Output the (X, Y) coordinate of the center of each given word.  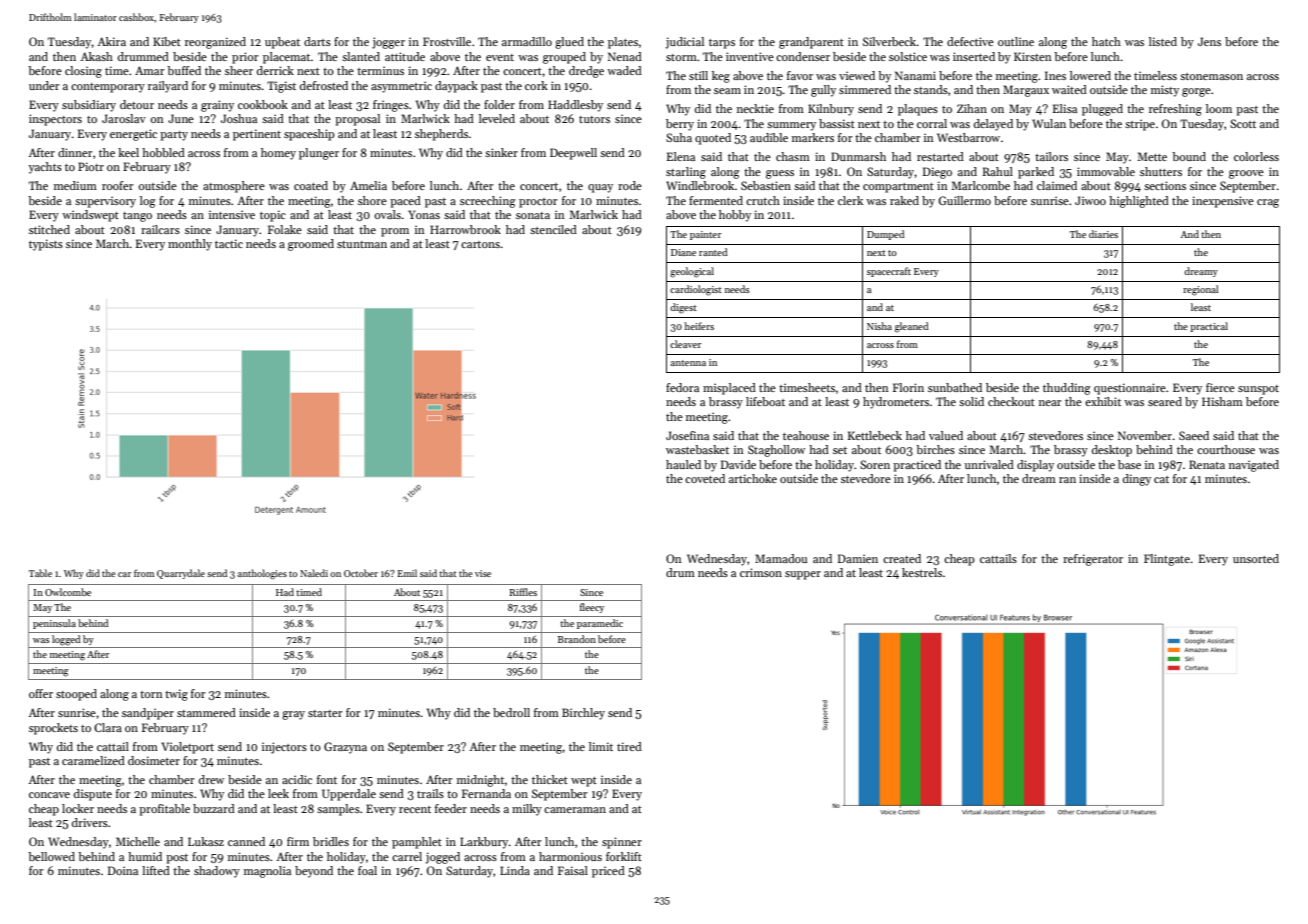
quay (600, 188)
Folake (285, 229)
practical (1209, 327)
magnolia (267, 872)
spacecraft (889, 272)
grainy (217, 106)
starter (325, 713)
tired (629, 746)
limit (601, 746)
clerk (850, 200)
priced (608, 872)
